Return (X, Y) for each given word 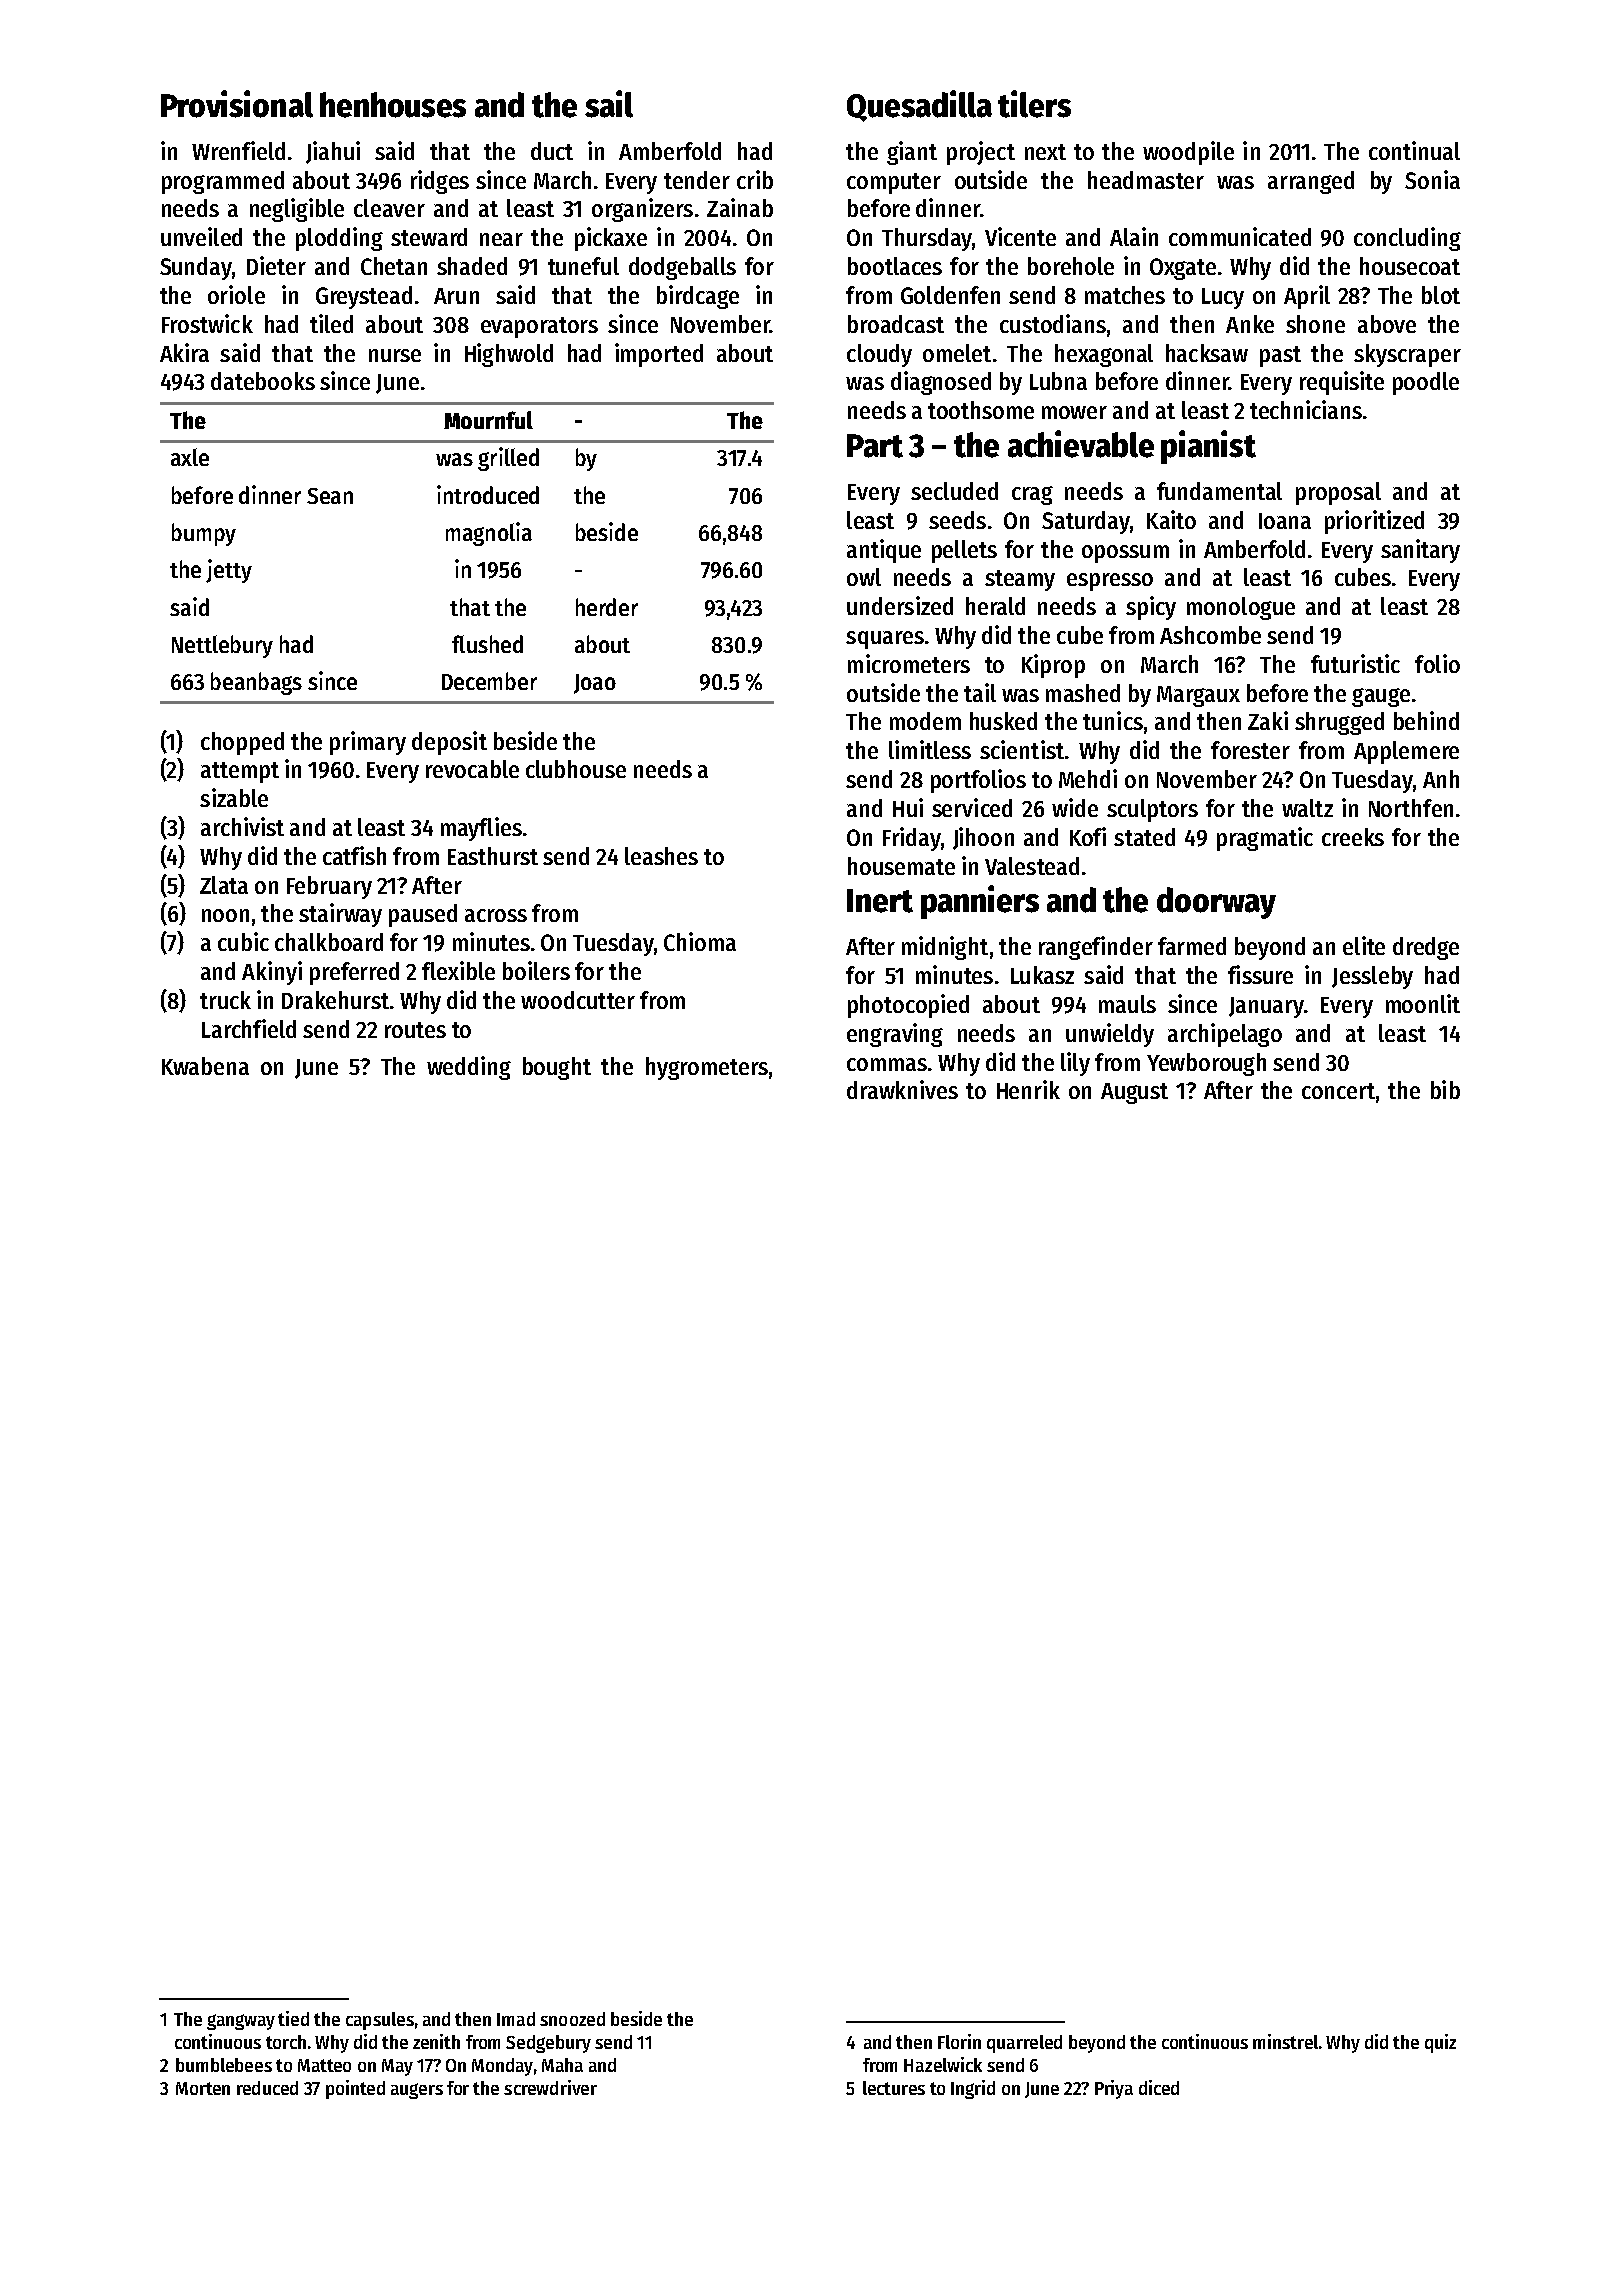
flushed (487, 644)
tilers (1034, 104)
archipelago (1225, 1035)
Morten (203, 2088)
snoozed (572, 2019)
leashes (661, 856)
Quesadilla (919, 106)
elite (1364, 945)
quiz (1440, 2043)
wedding (469, 1068)
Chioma (700, 941)
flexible (458, 970)
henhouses (393, 105)
